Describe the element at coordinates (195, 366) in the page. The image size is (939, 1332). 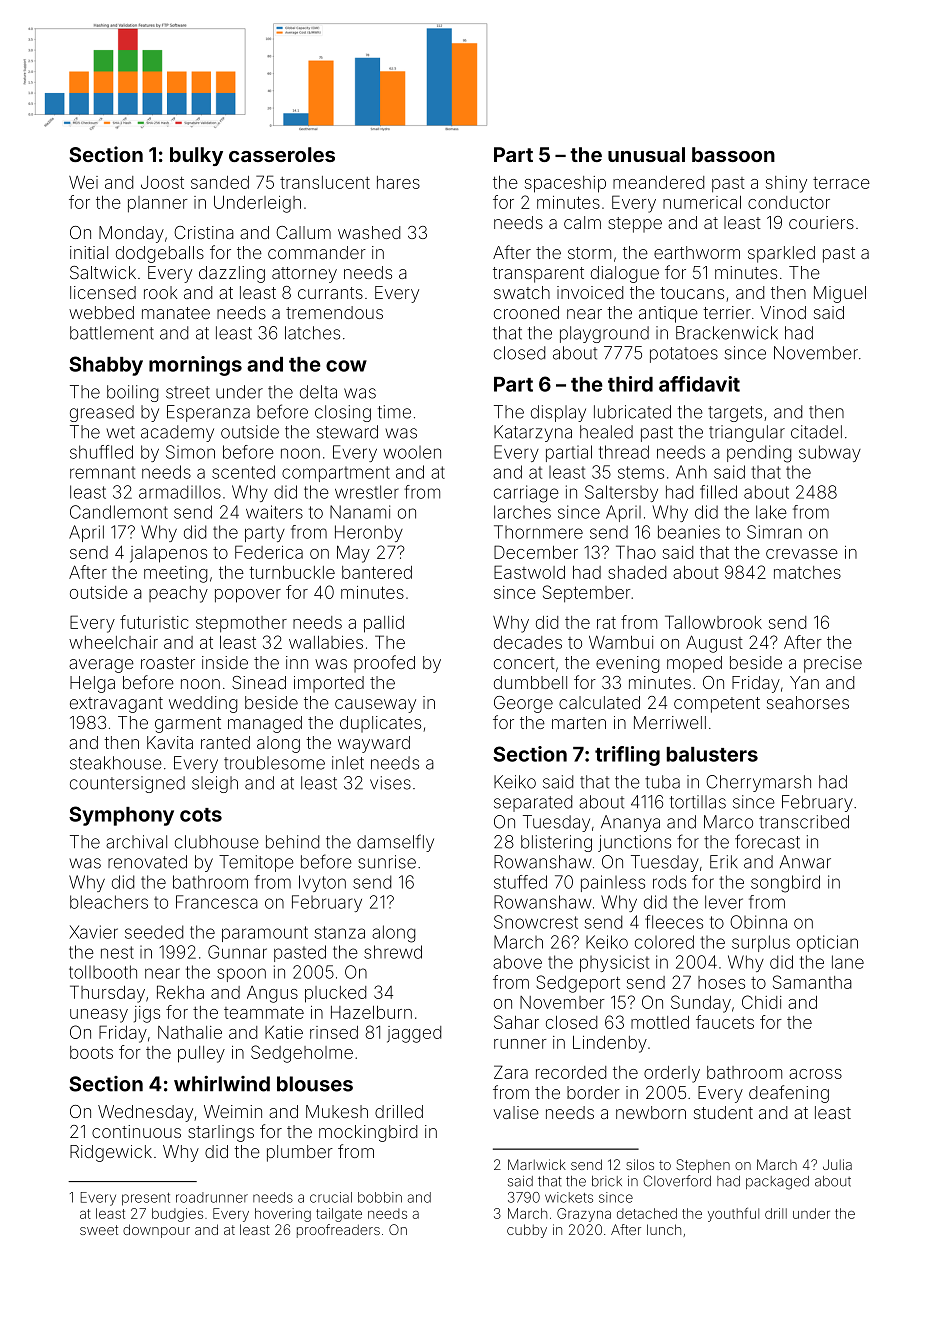
I see `mornings` at that location.
